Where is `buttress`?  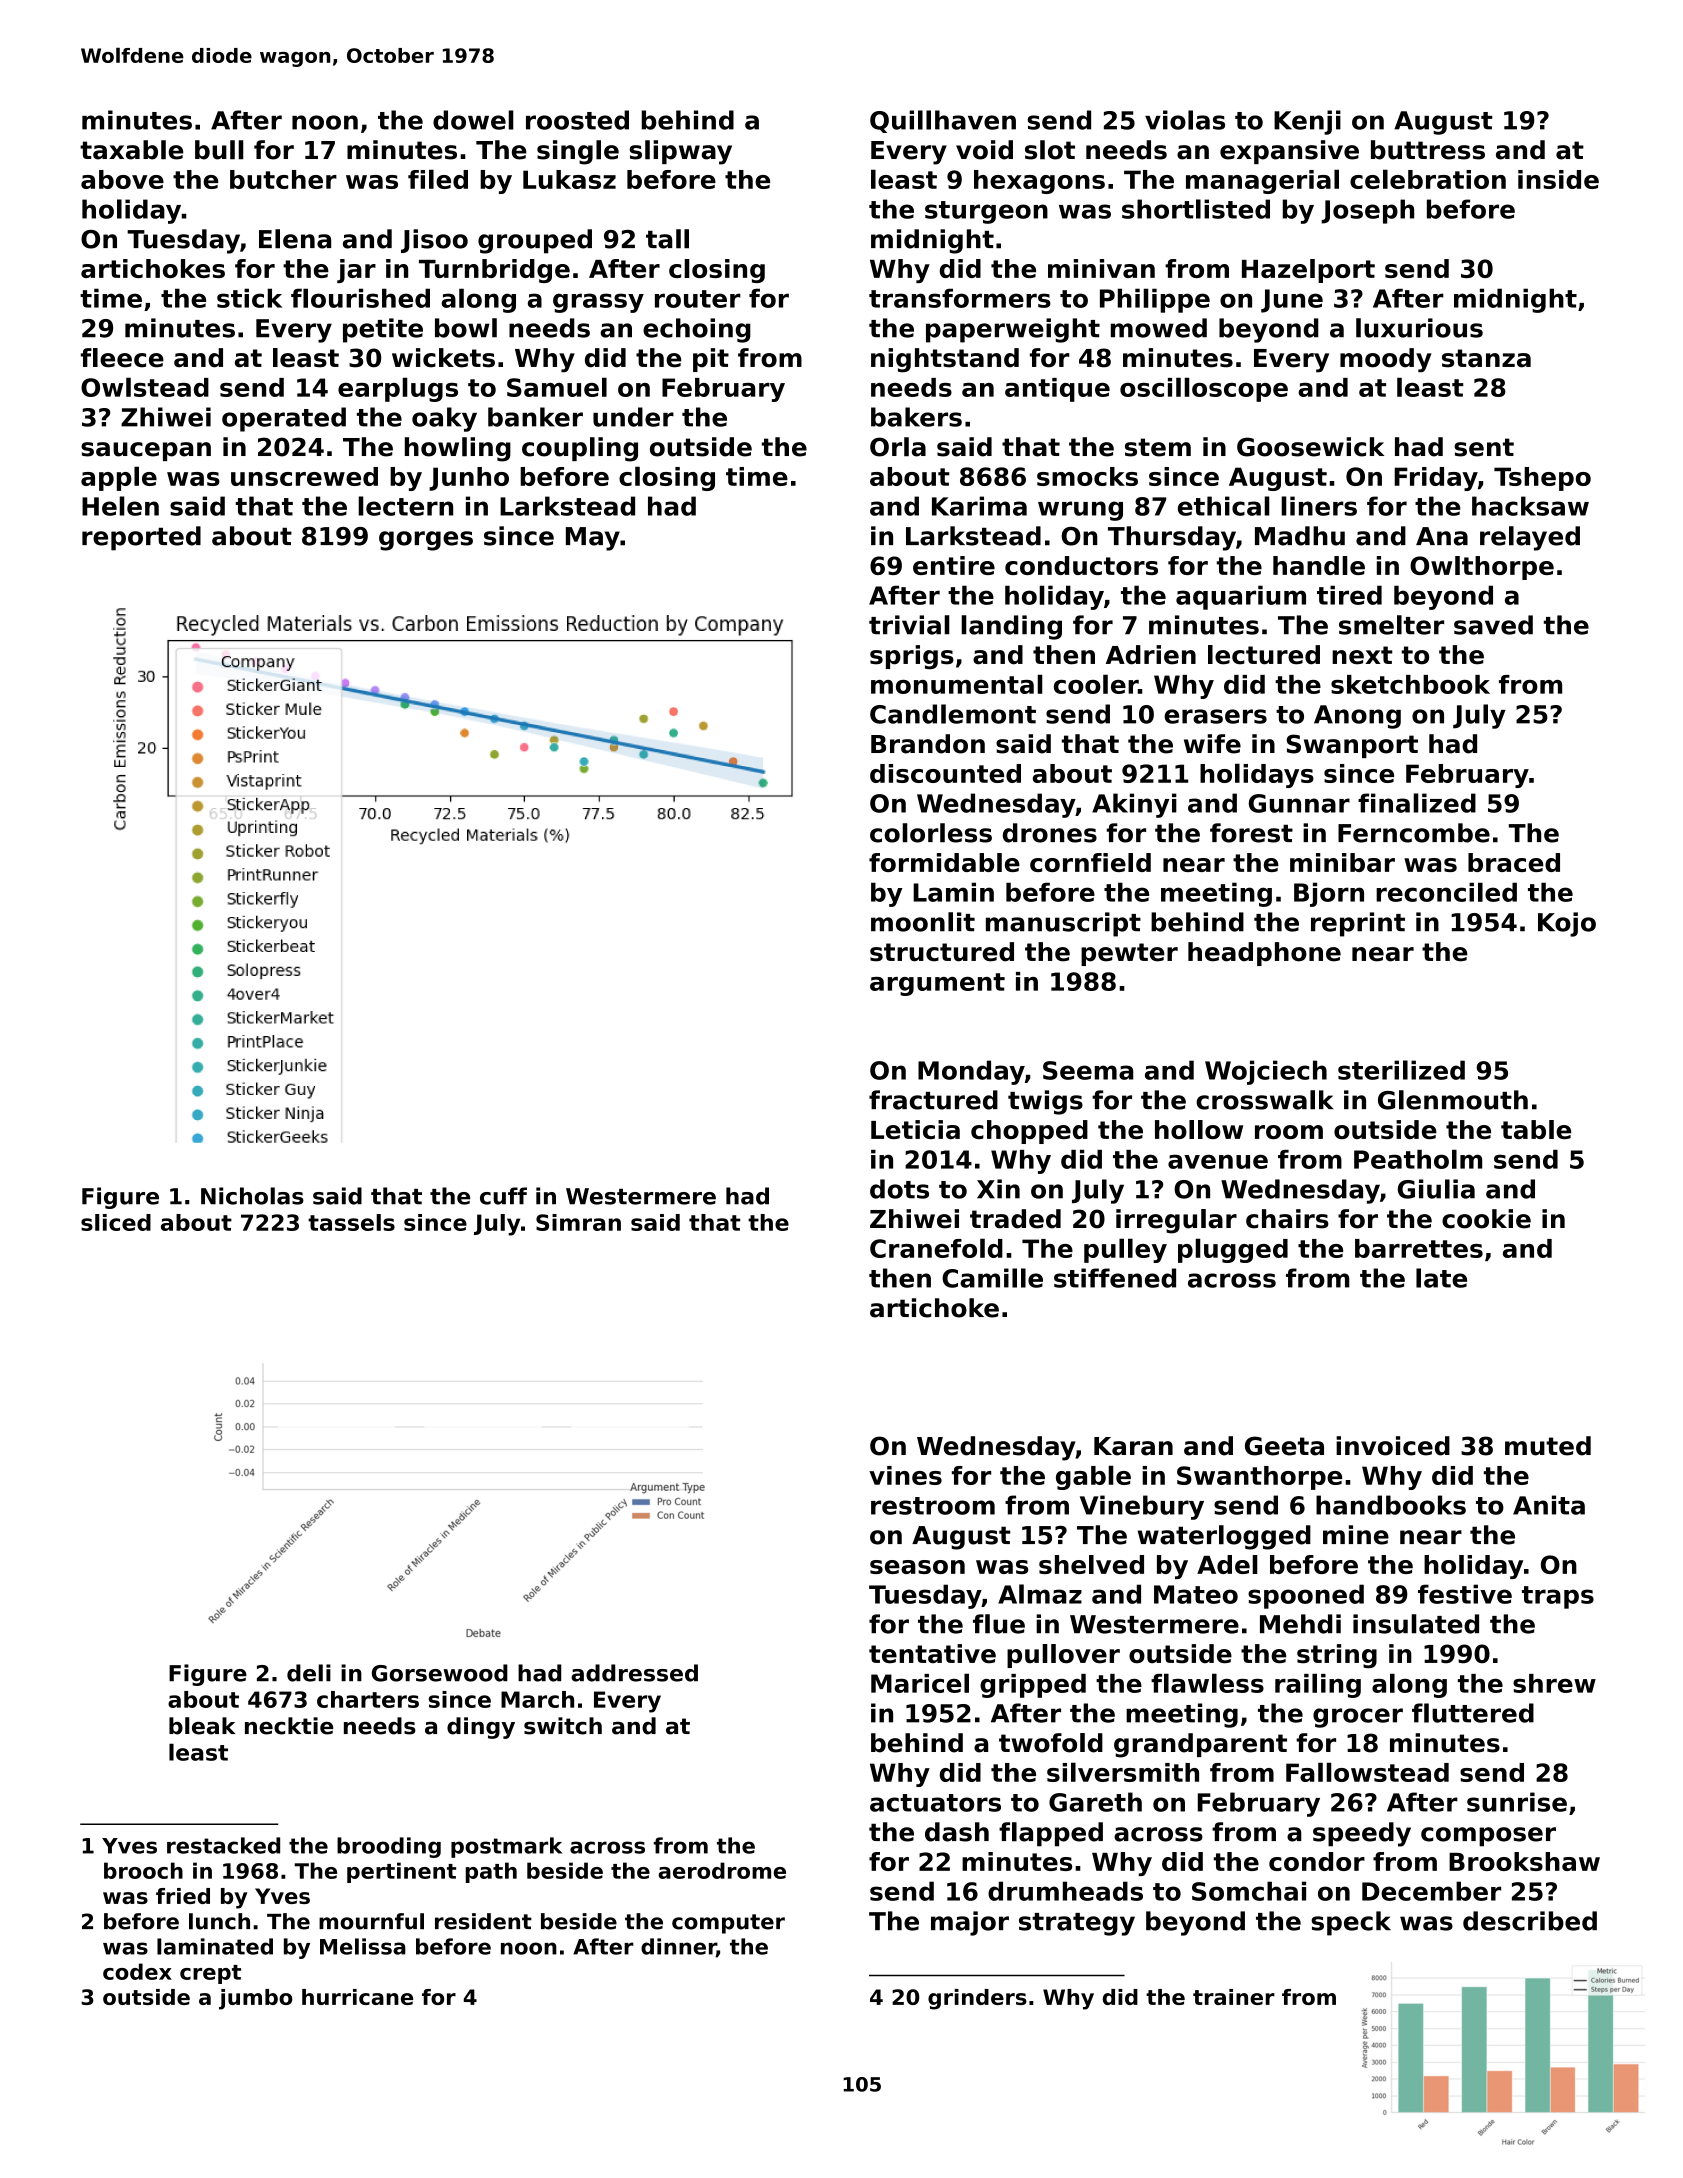 buttress is located at coordinates (1428, 150).
